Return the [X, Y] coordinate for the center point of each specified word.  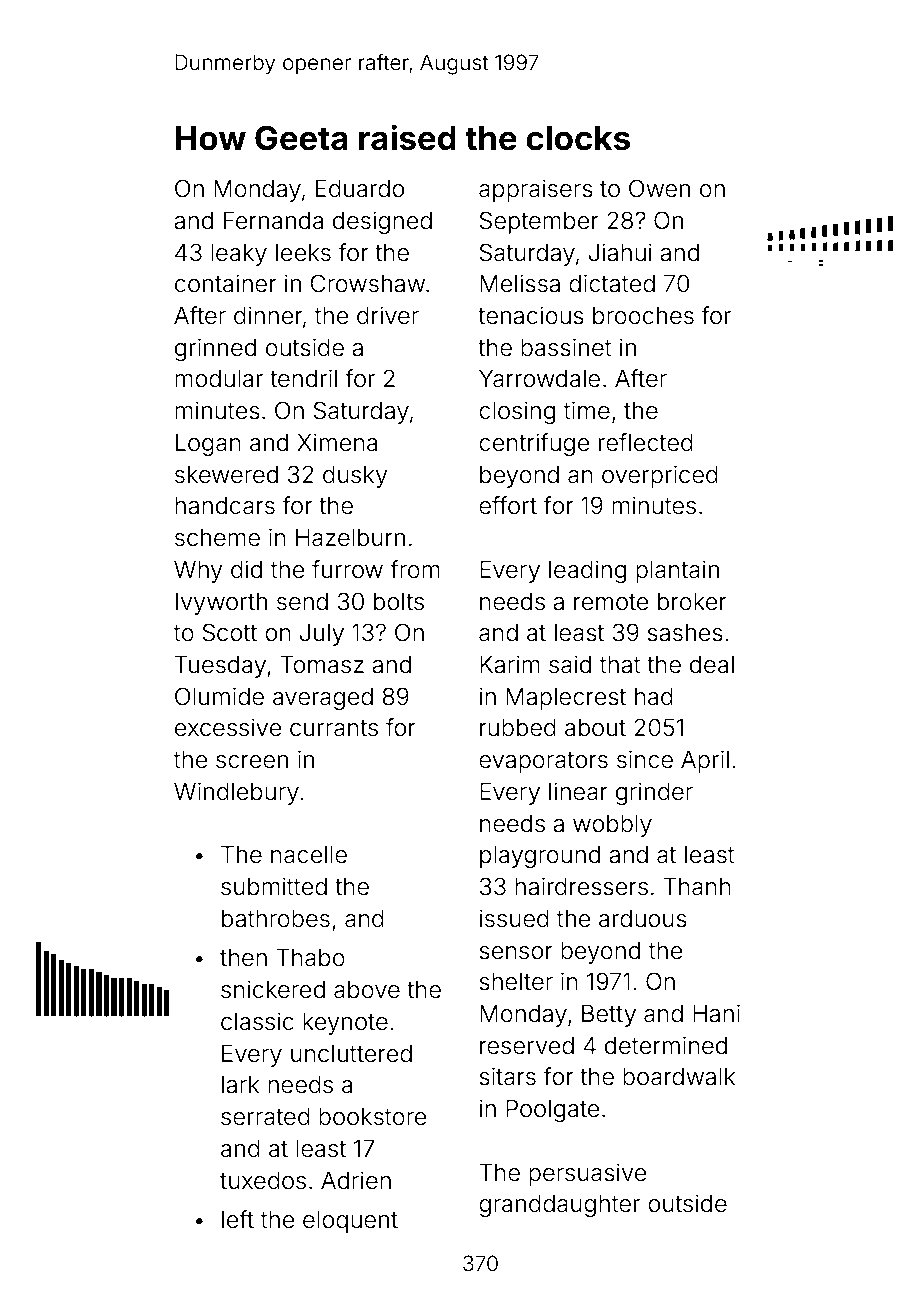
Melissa [520, 283]
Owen [659, 188]
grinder [654, 793]
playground [540, 857]
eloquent [350, 1222]
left [238, 1219]
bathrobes [276, 919]
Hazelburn [350, 538]
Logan [208, 445]
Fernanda [273, 220]
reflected [646, 442]
